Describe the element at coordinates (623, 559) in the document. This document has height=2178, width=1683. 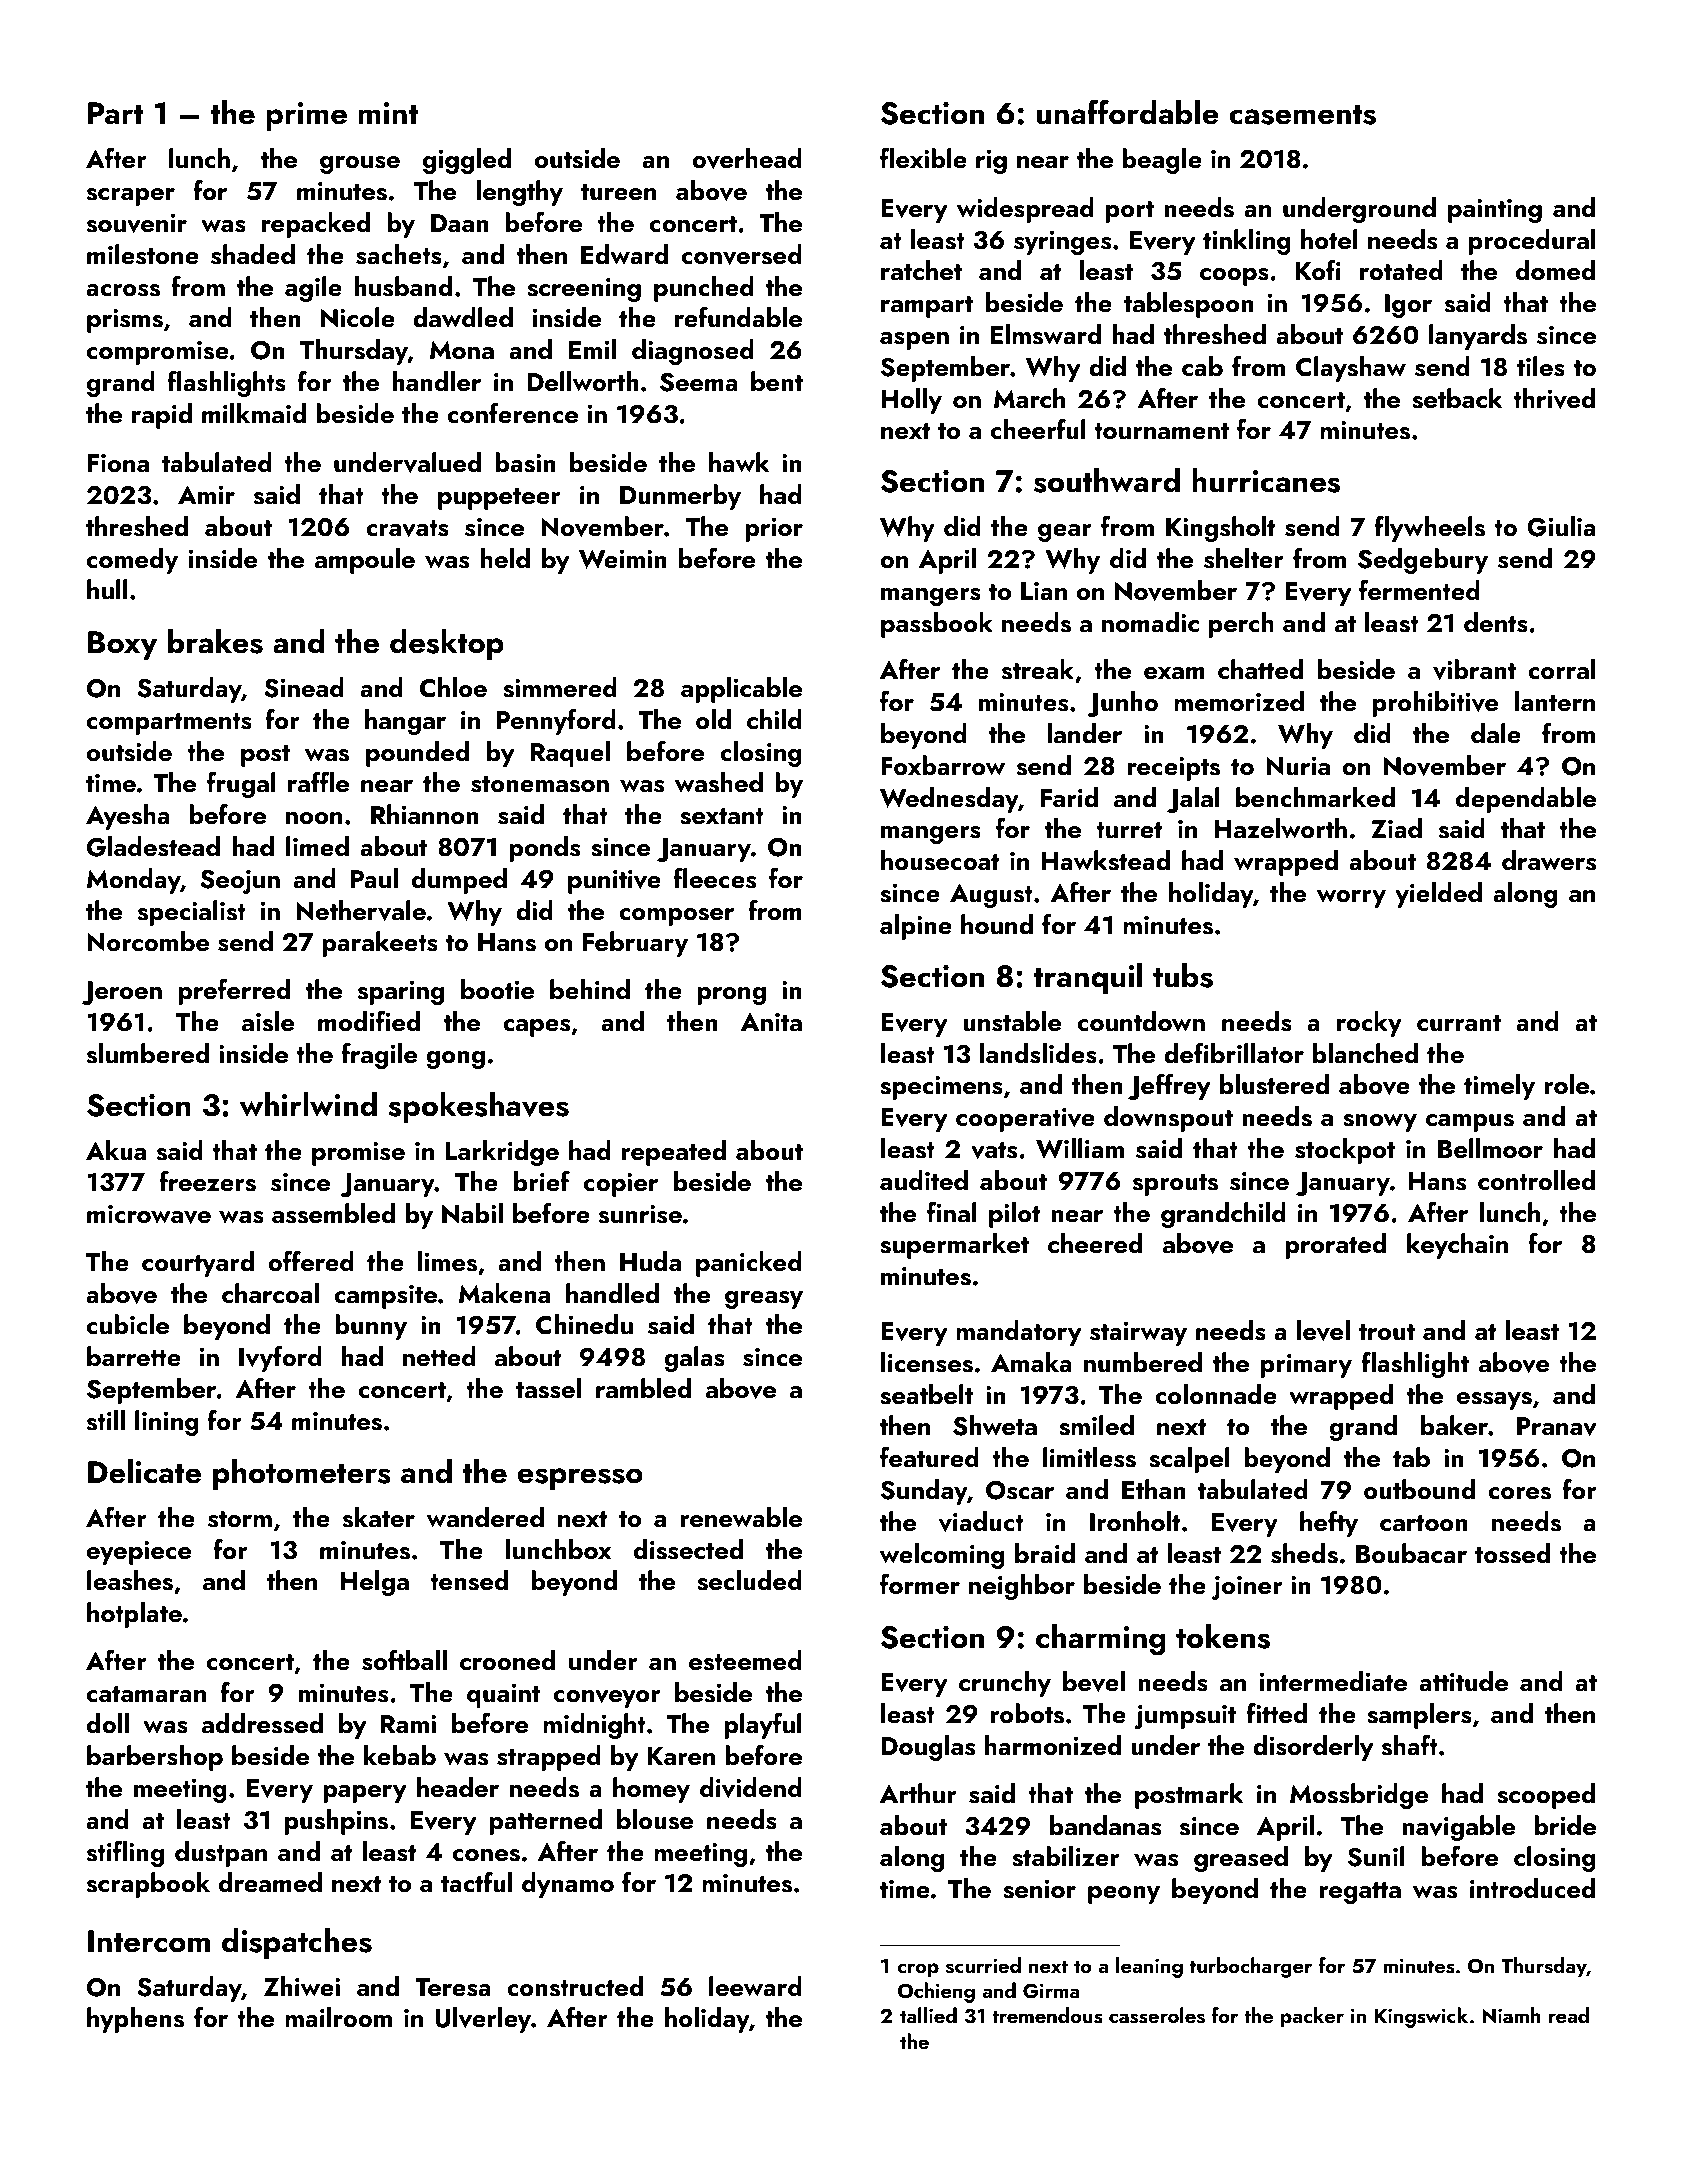
I see `Weimin` at that location.
